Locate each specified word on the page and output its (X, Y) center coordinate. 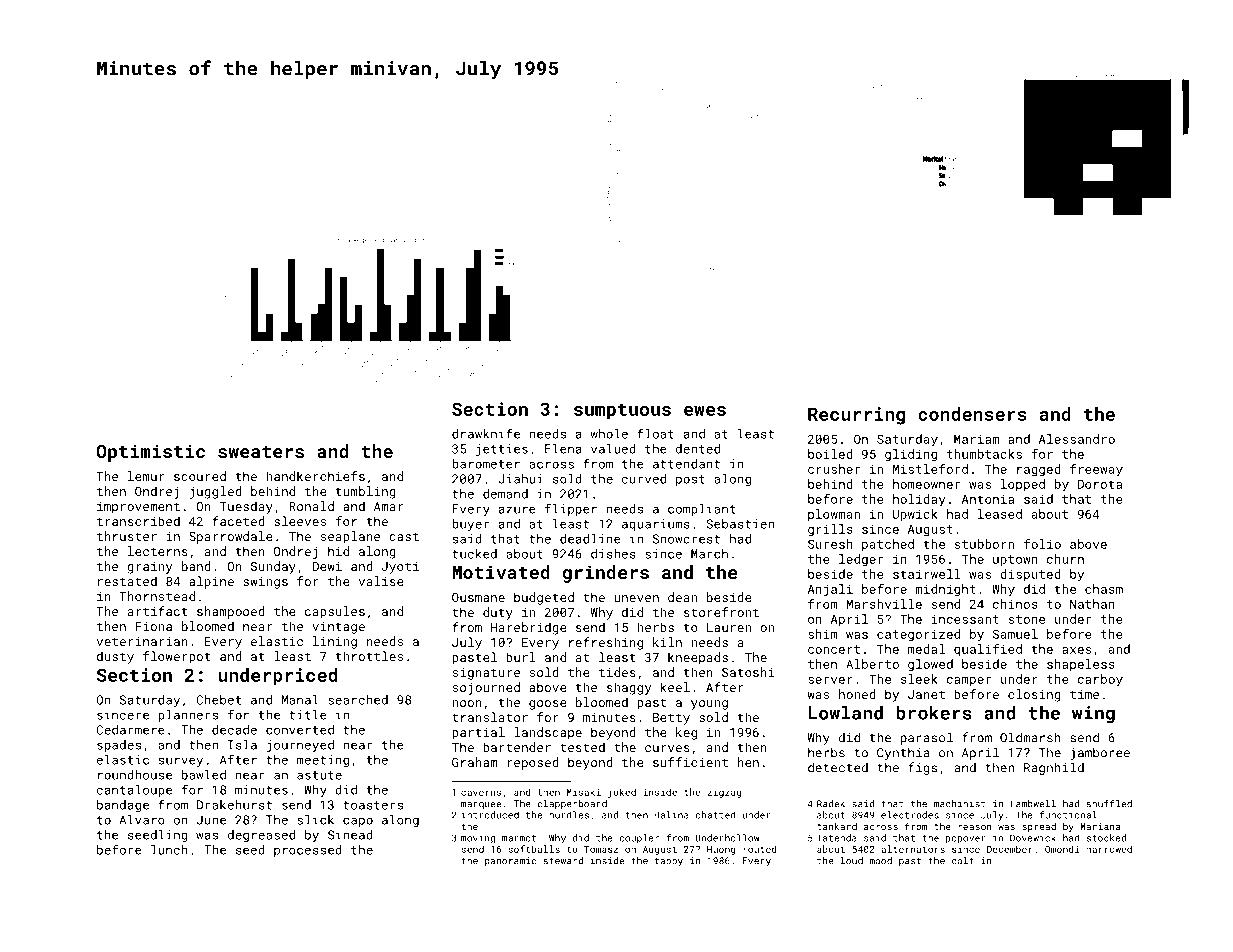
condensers (972, 414)
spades (119, 746)
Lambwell (1033, 804)
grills (830, 530)
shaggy (629, 688)
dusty (115, 657)
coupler (639, 839)
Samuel (1015, 634)
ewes (705, 411)
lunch (169, 850)
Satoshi (748, 672)
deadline (590, 539)
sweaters (261, 452)
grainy (150, 568)
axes (1076, 650)
